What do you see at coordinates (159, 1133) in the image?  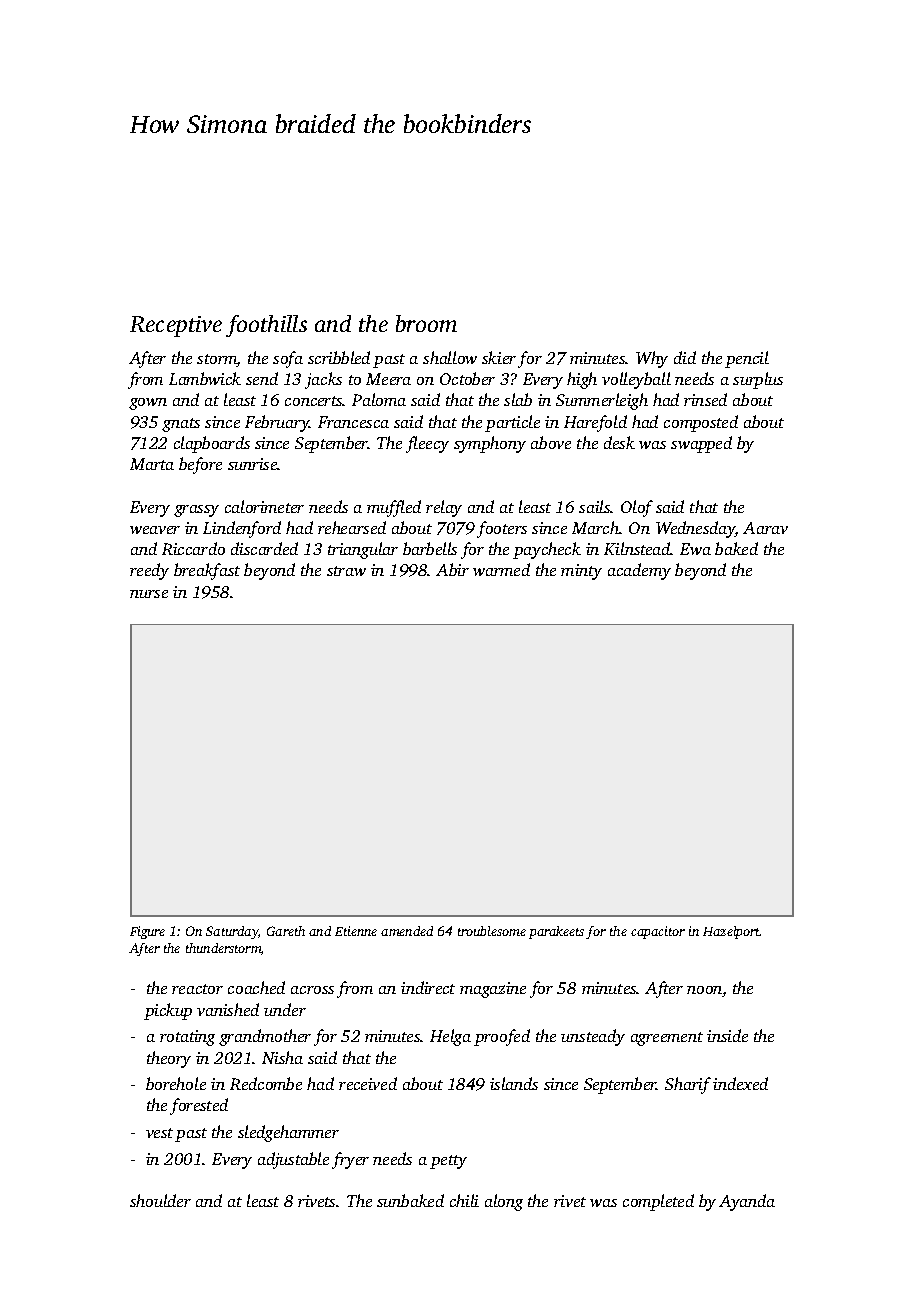 I see `vest` at bounding box center [159, 1133].
